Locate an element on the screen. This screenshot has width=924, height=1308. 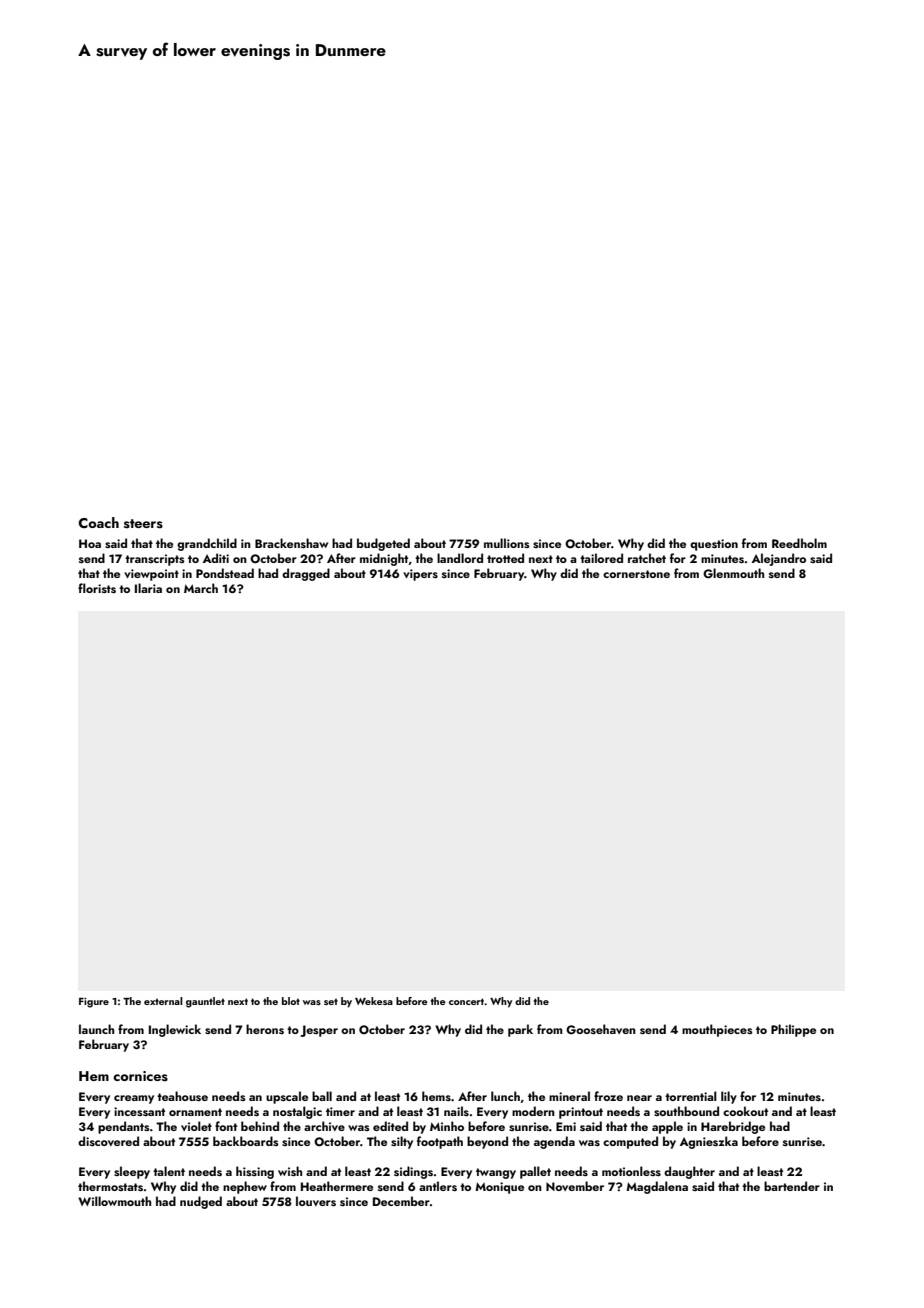
Figure is located at coordinates (94, 1002).
